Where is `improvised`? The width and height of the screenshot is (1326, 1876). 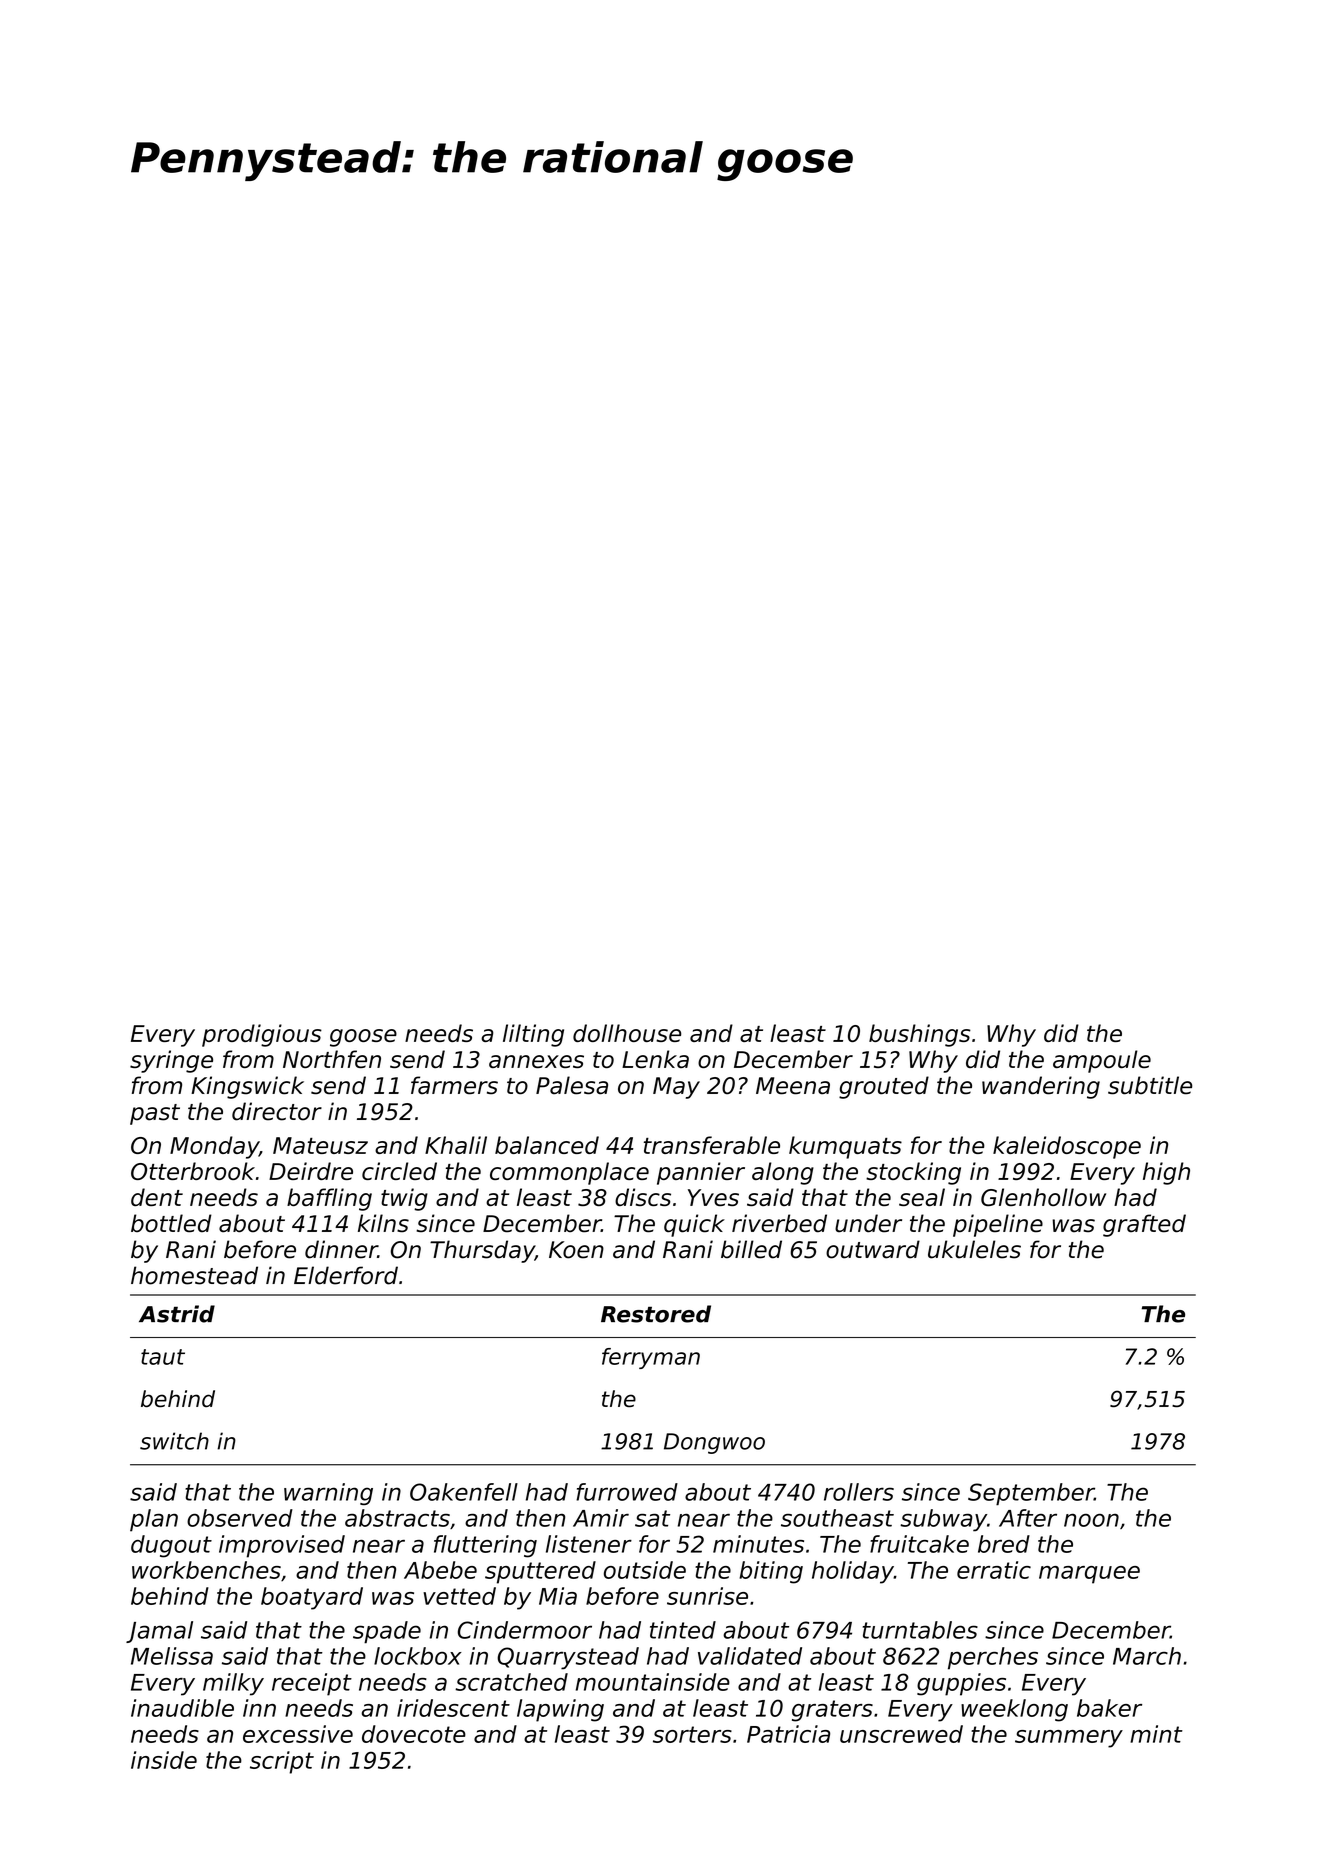 improvised is located at coordinates (282, 1546).
